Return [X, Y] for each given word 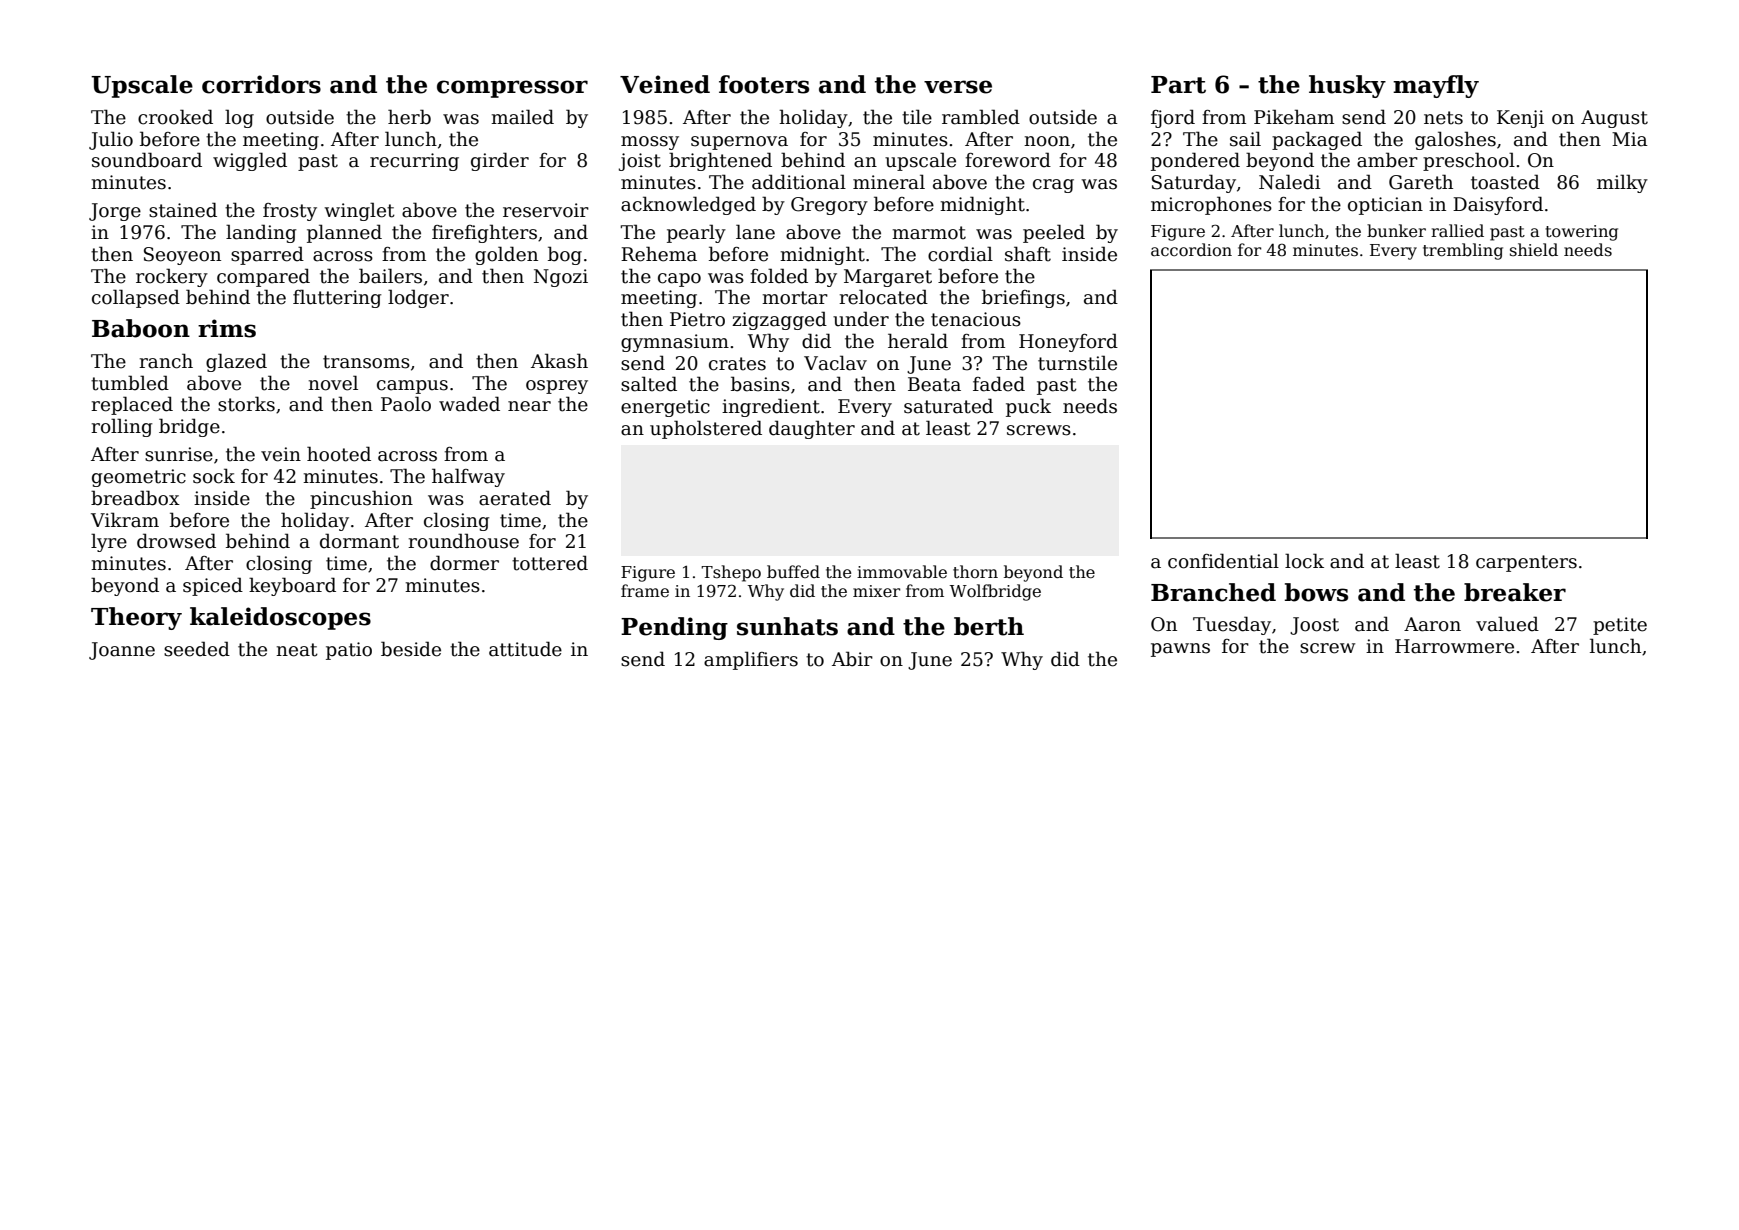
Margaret [888, 278]
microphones [1211, 205]
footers [764, 84]
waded [469, 404]
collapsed [136, 298]
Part [1178, 85]
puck [1028, 407]
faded [999, 384]
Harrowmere [1454, 646]
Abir [852, 659]
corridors [261, 84]
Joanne [122, 651]
